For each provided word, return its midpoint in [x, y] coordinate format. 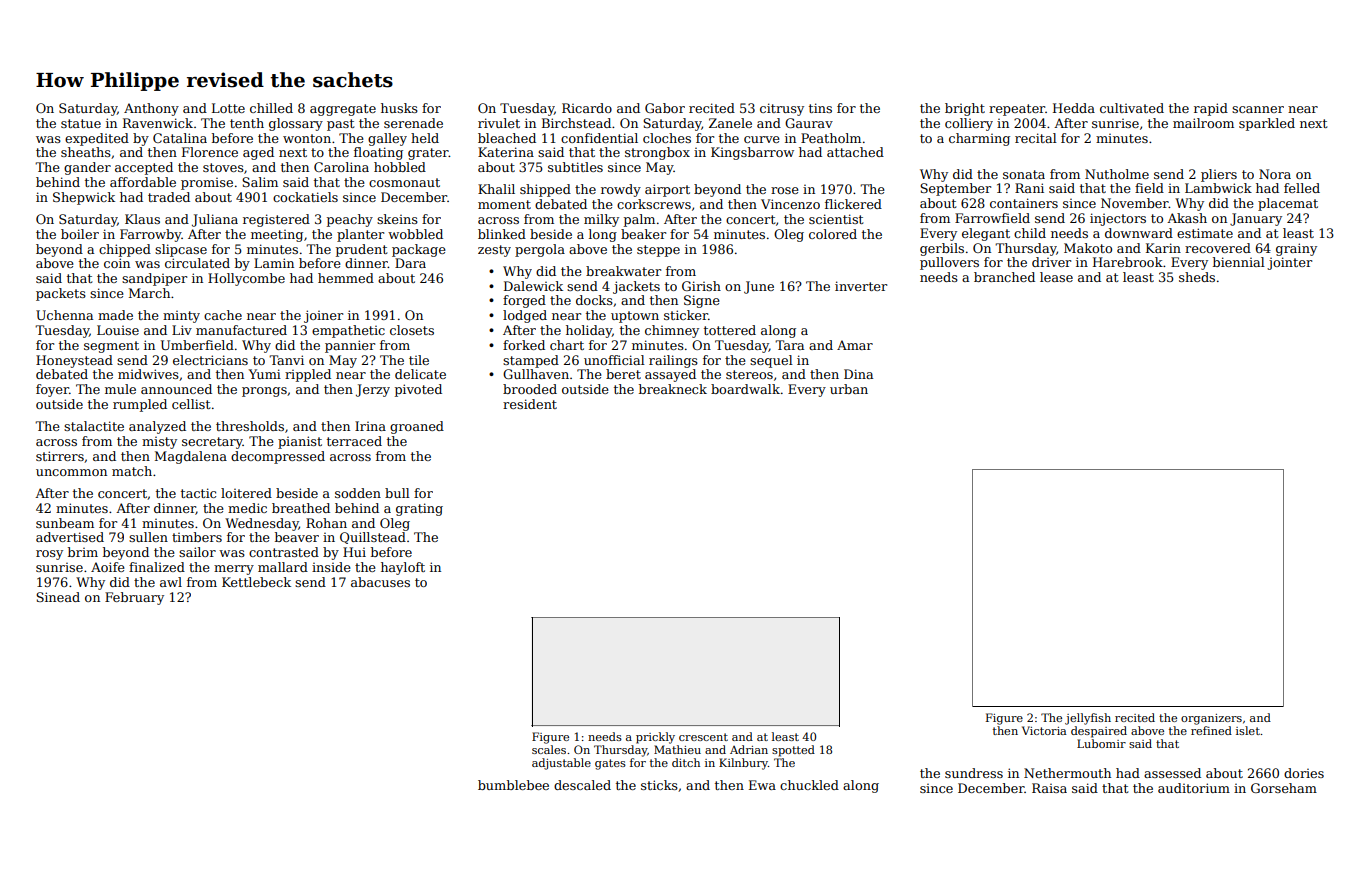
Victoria [1044, 730]
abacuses [380, 582]
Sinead [58, 597]
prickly [655, 738]
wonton [307, 138]
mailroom [1203, 123]
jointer [1289, 263]
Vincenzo [790, 204]
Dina [858, 374]
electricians [210, 360]
